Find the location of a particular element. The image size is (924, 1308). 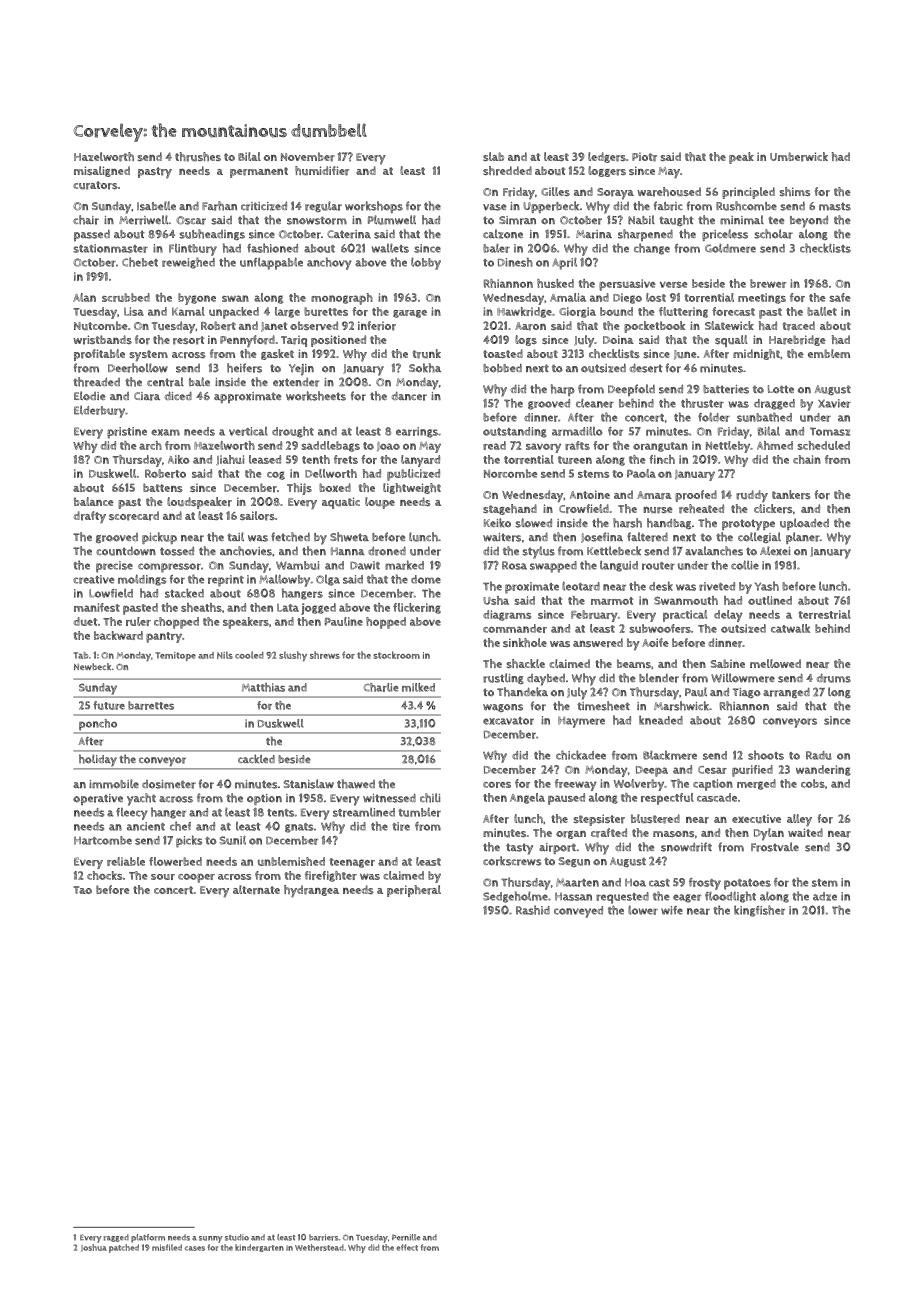

conveyed is located at coordinates (578, 912).
